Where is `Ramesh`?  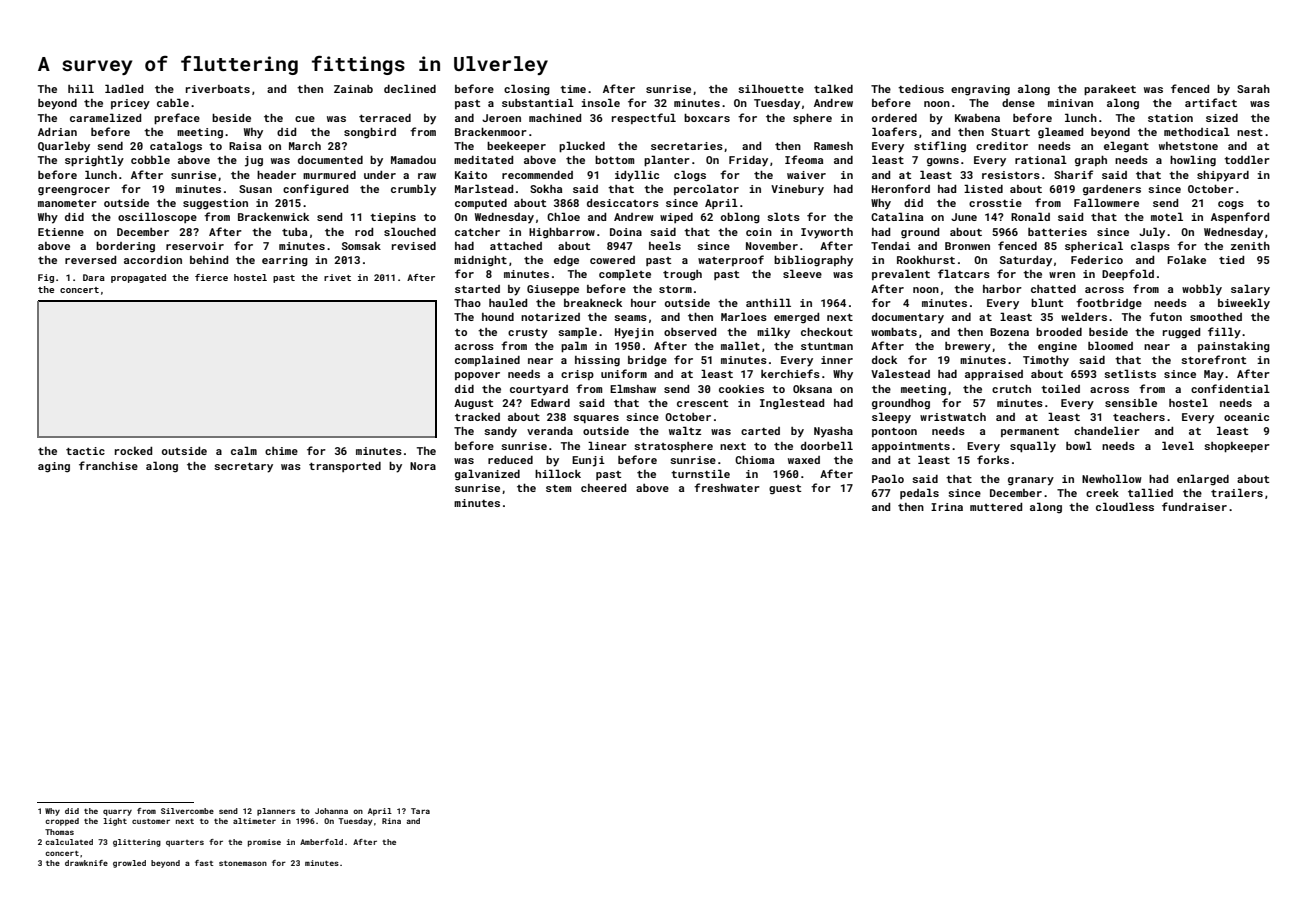
Ramesh is located at coordinates (833, 146).
